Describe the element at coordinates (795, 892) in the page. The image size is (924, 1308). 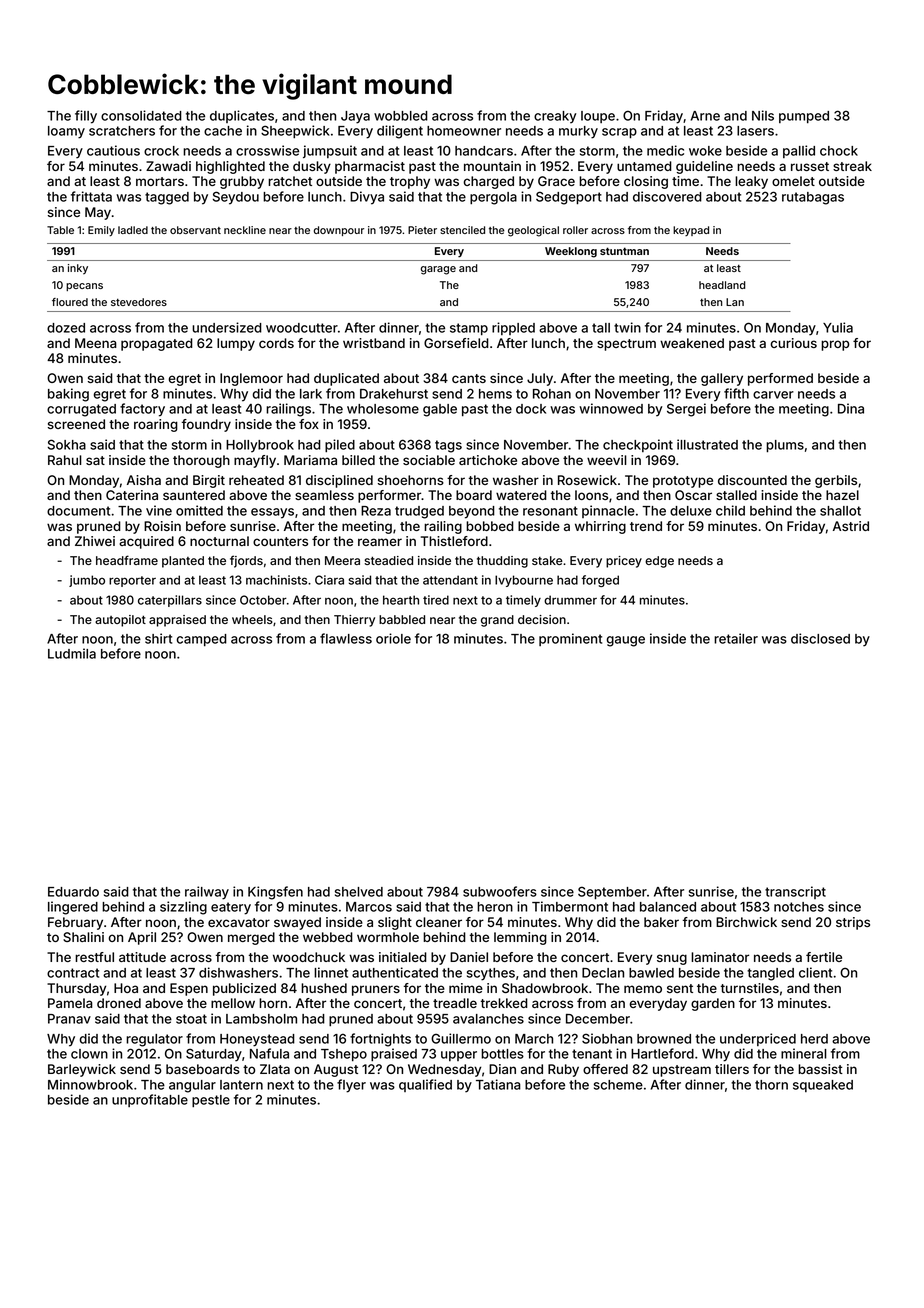
I see `transcript` at that location.
